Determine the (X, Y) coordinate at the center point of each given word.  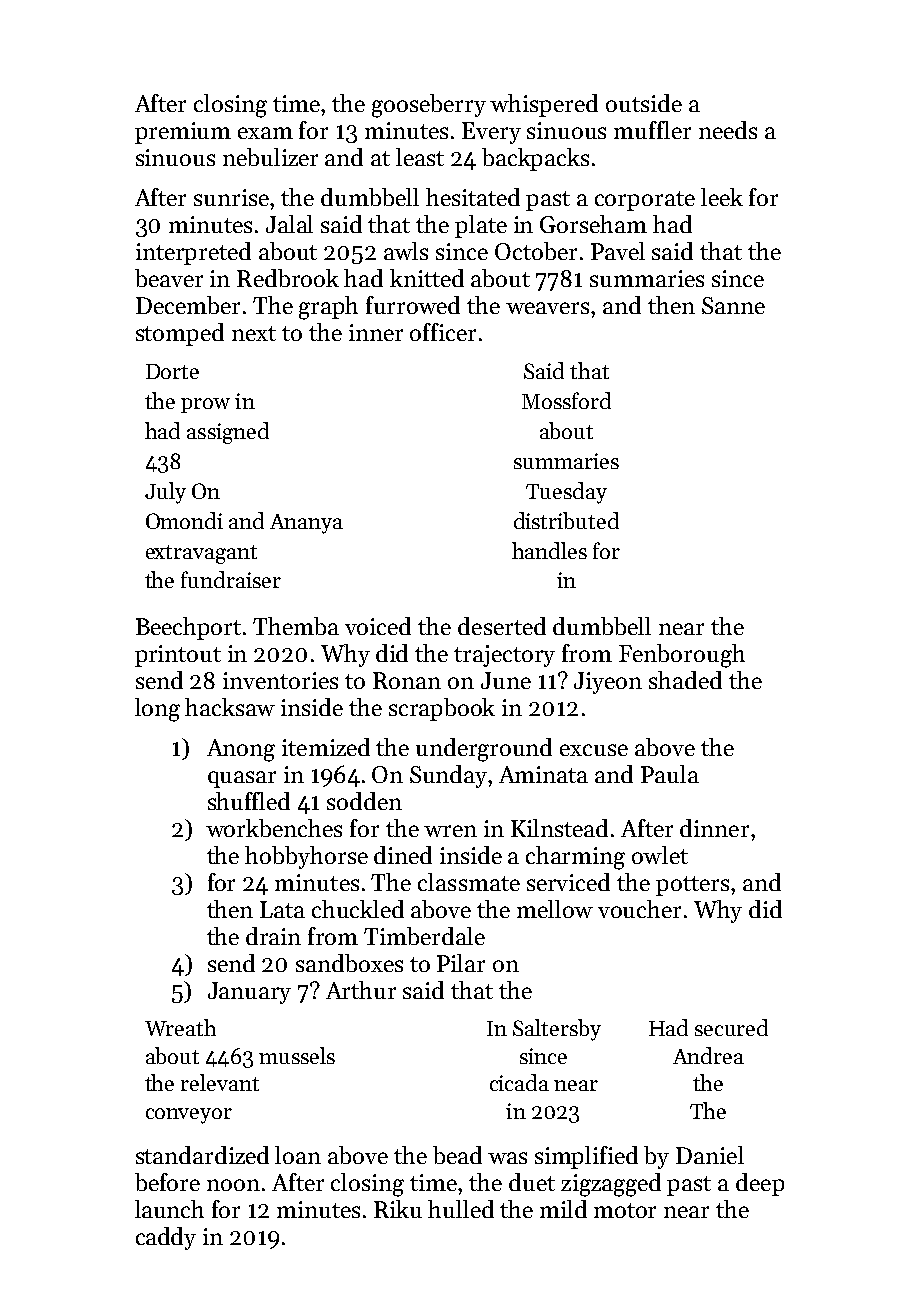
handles (549, 550)
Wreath (180, 1027)
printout (178, 656)
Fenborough (682, 656)
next (254, 333)
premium (183, 133)
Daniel (710, 1155)
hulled (461, 1209)
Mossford (566, 400)
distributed (566, 520)
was (507, 1158)
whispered (544, 105)
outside (644, 103)
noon (233, 1185)
